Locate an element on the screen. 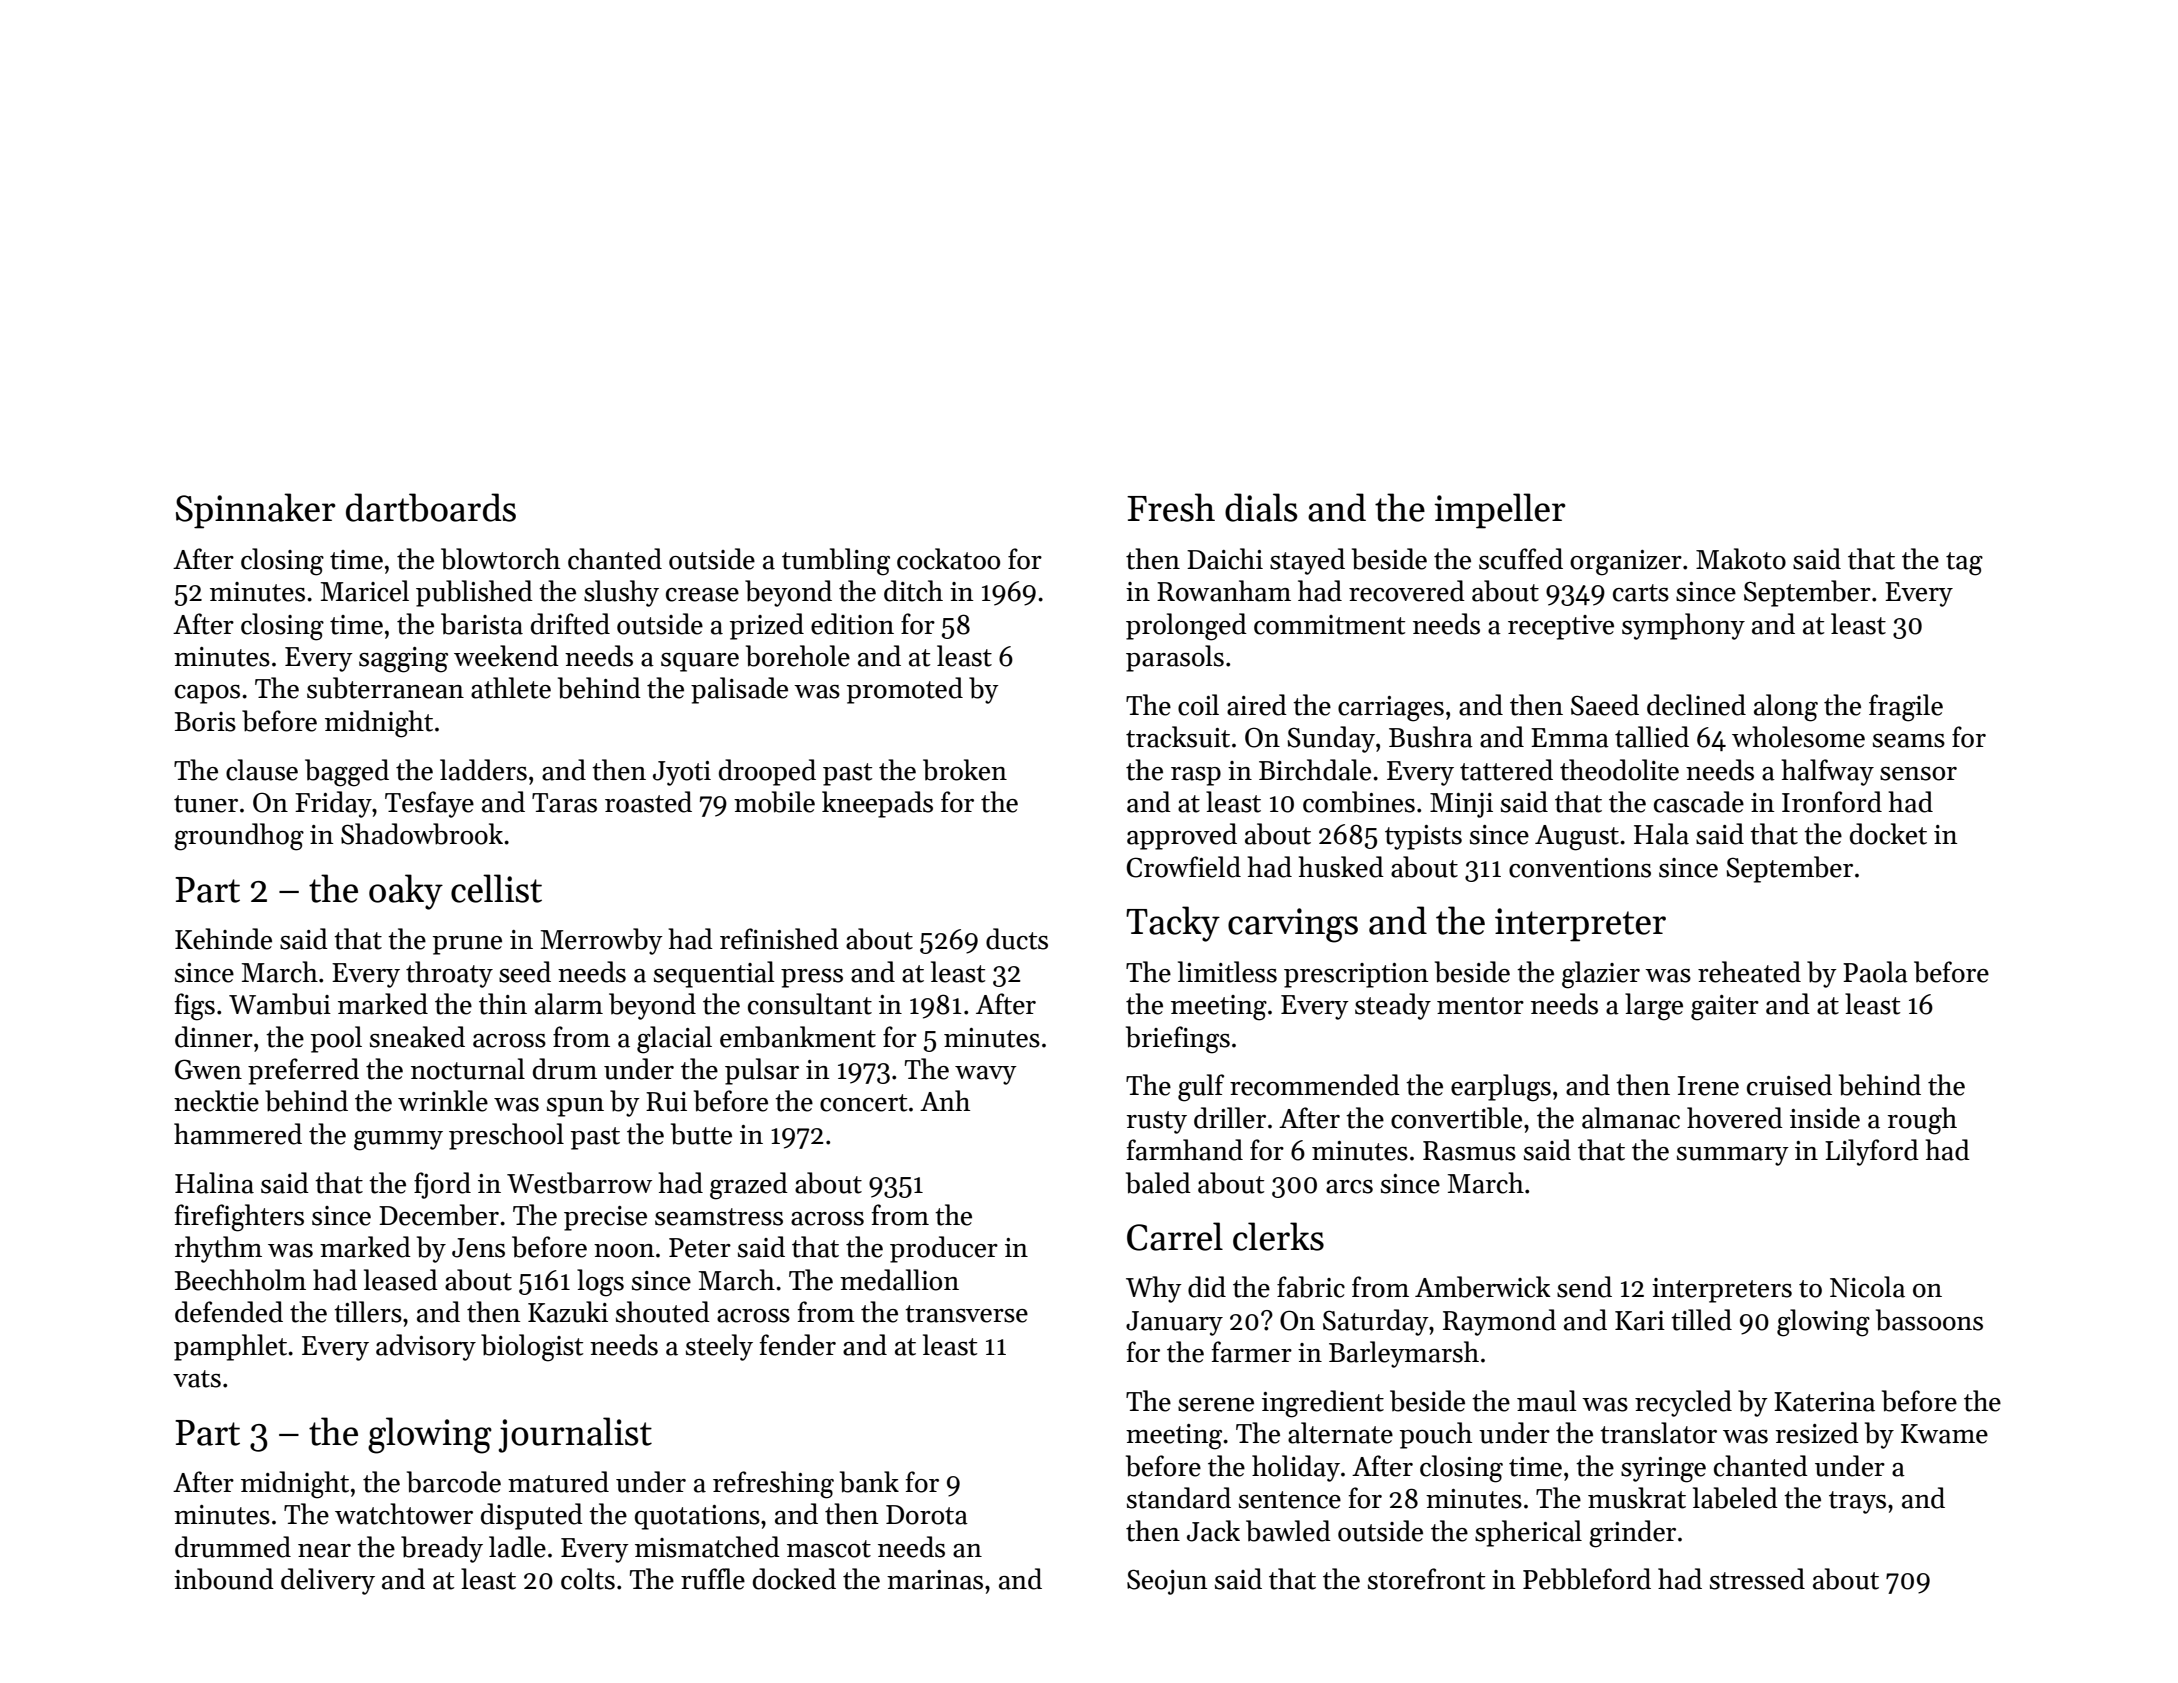  necktie is located at coordinates (216, 1101).
